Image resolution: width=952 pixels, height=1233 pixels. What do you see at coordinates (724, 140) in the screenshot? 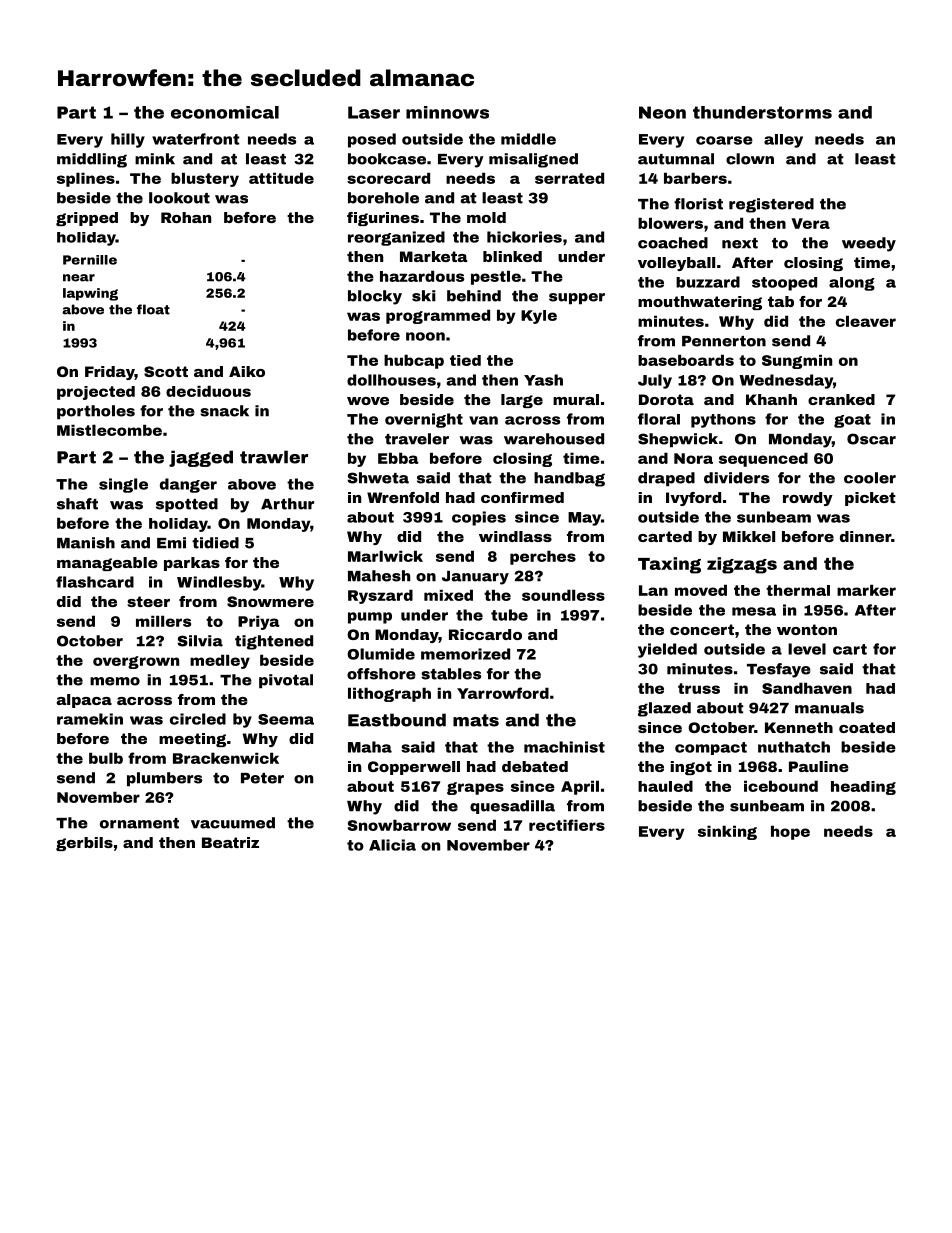
I see `coarse` at bounding box center [724, 140].
